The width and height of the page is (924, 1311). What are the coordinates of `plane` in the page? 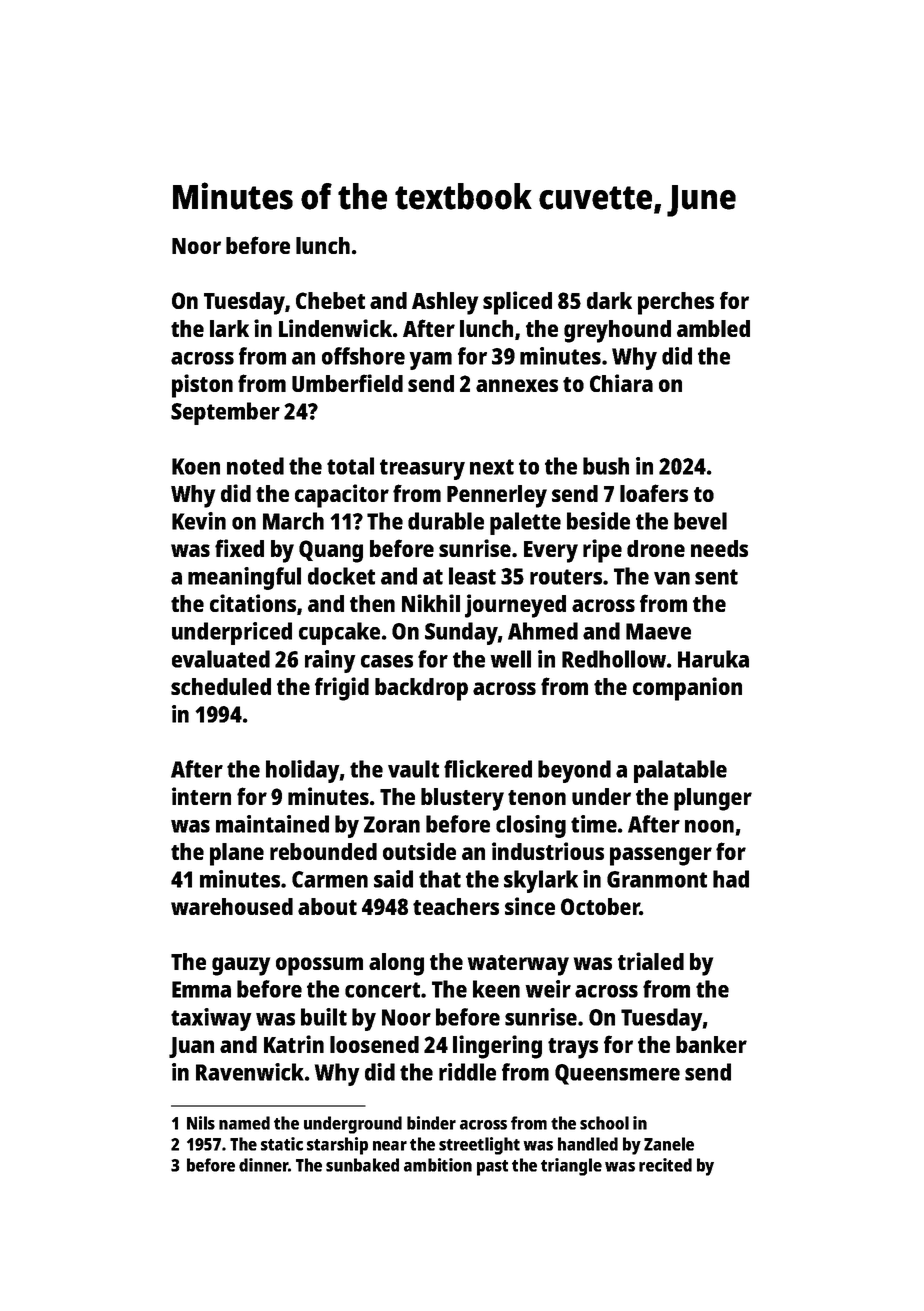 It's located at (237, 854).
